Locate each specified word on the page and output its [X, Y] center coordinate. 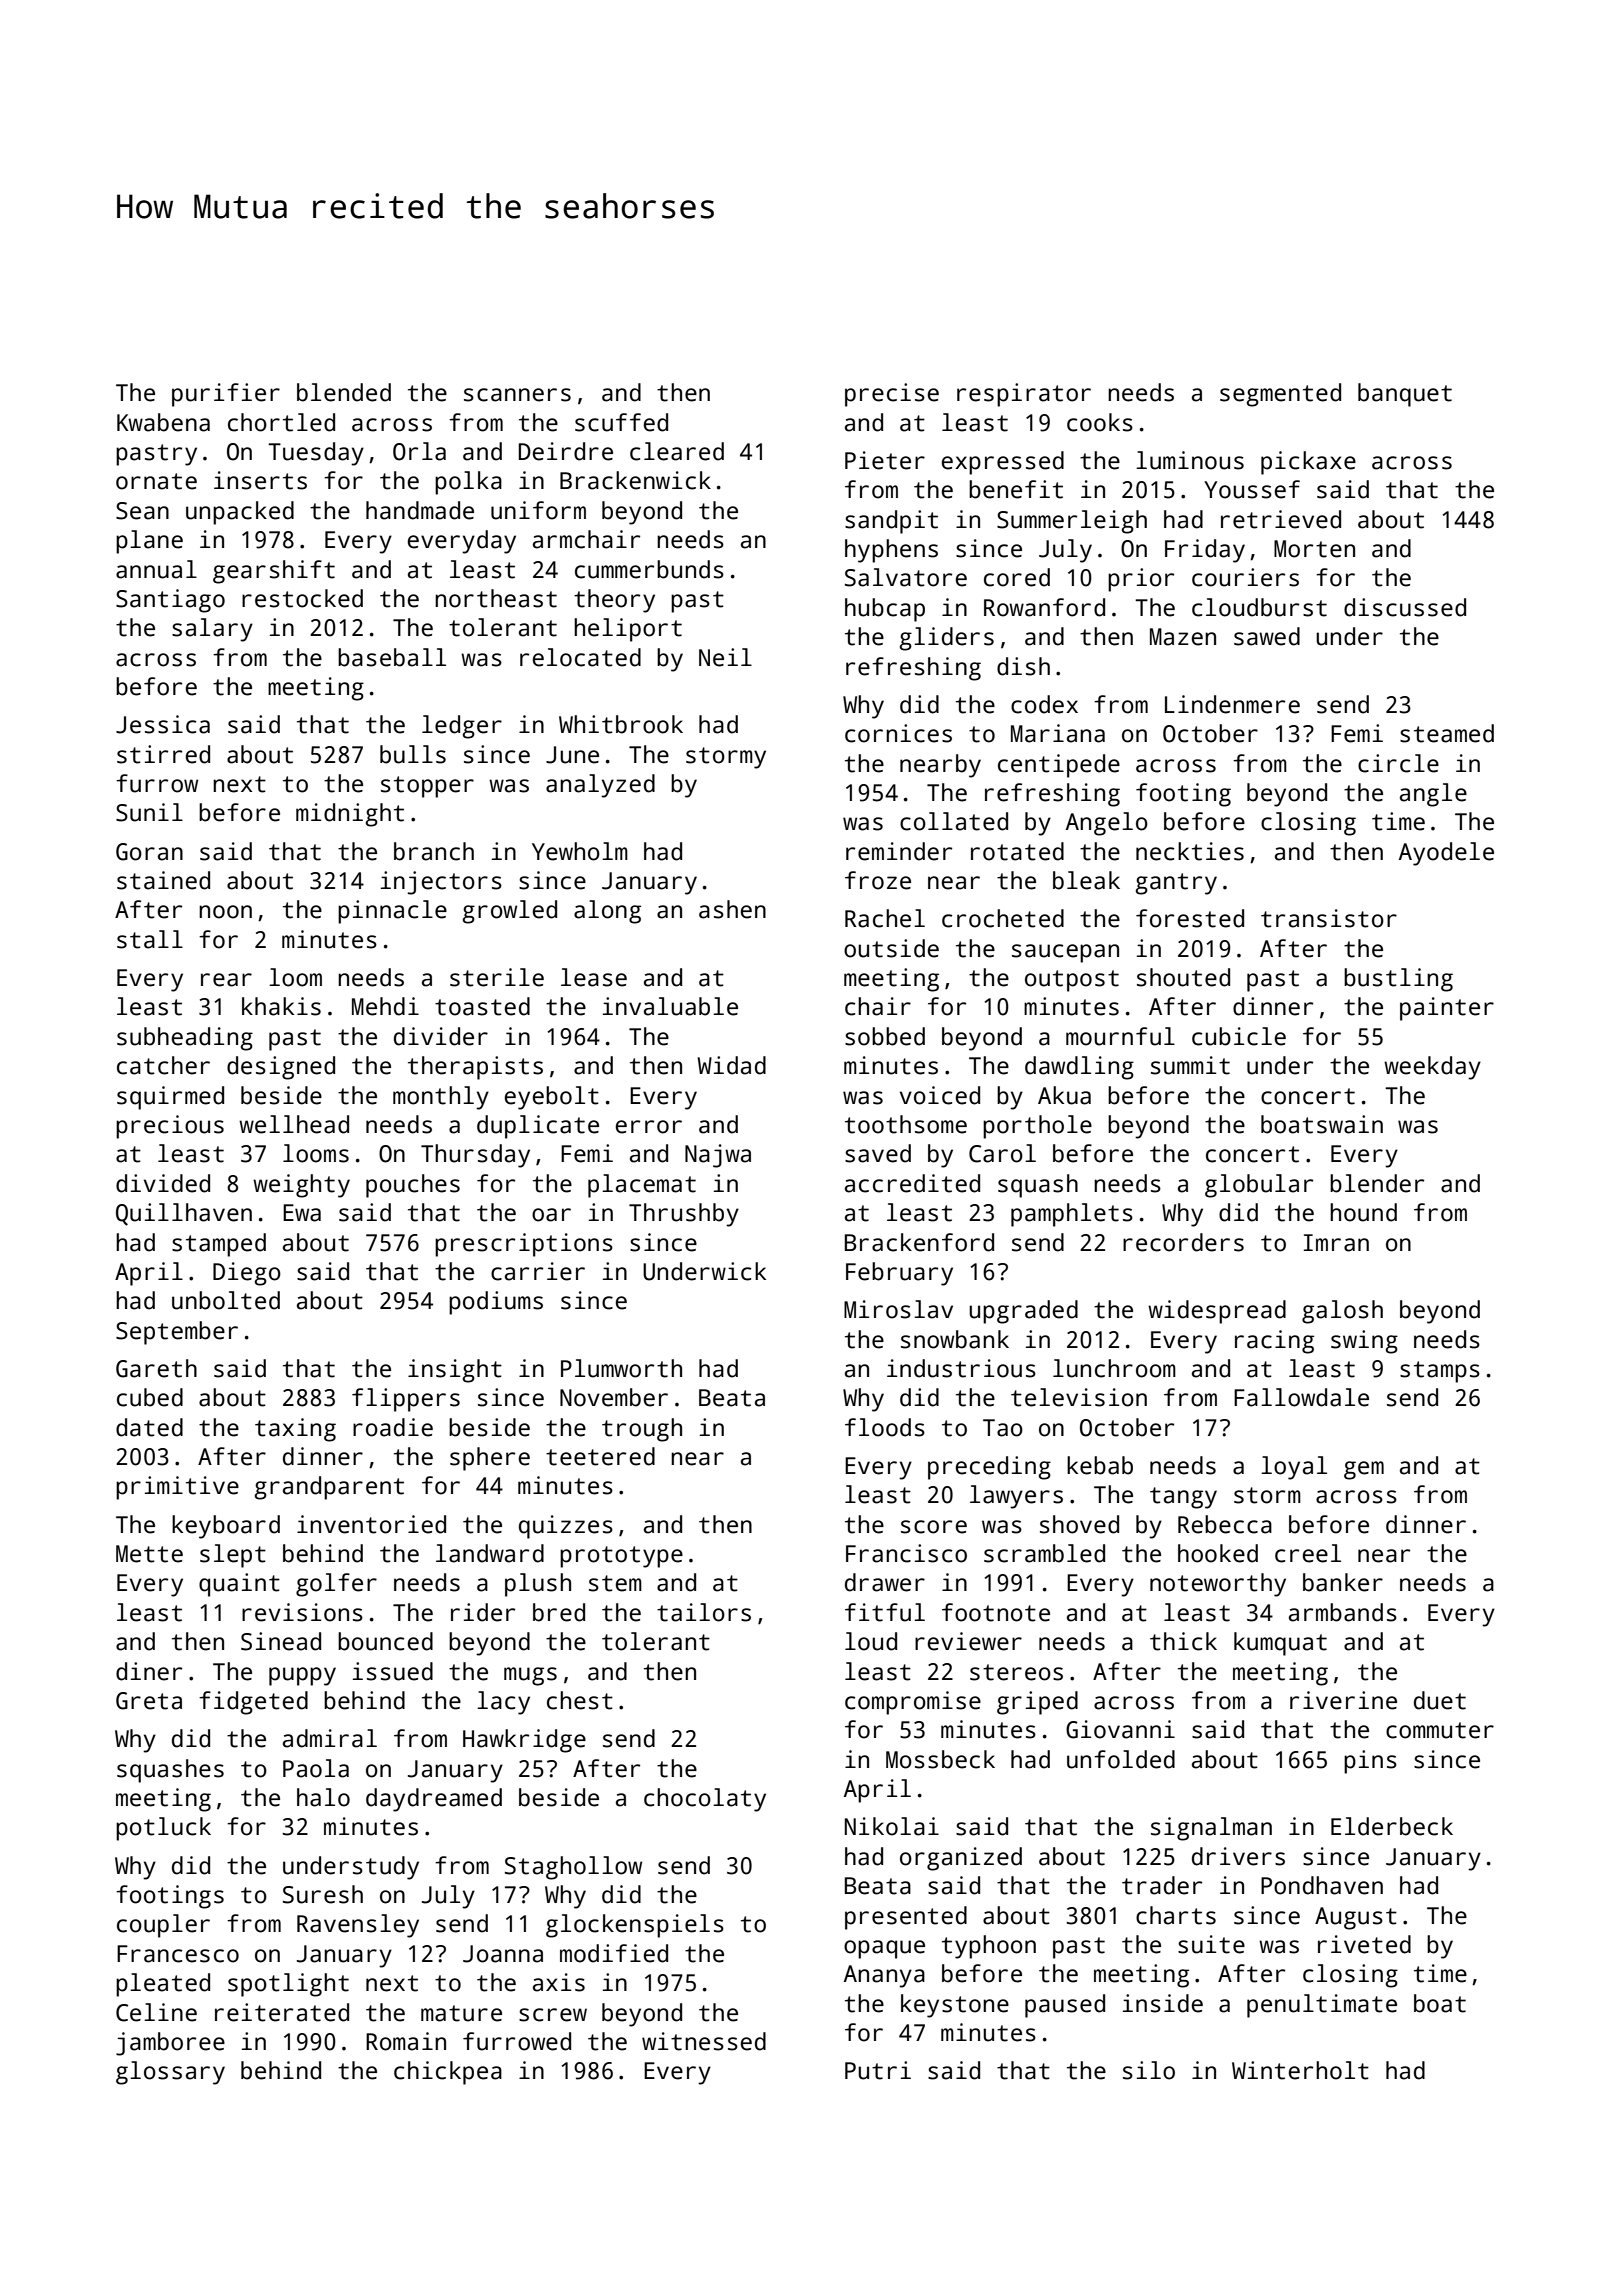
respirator [1024, 395]
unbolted [226, 1300]
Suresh [323, 1894]
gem [1364, 1470]
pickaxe [1308, 463]
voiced [940, 1095]
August [1356, 1918]
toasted [482, 1006]
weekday [1432, 1068]
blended [344, 392]
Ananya [884, 1976]
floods [885, 1427]
